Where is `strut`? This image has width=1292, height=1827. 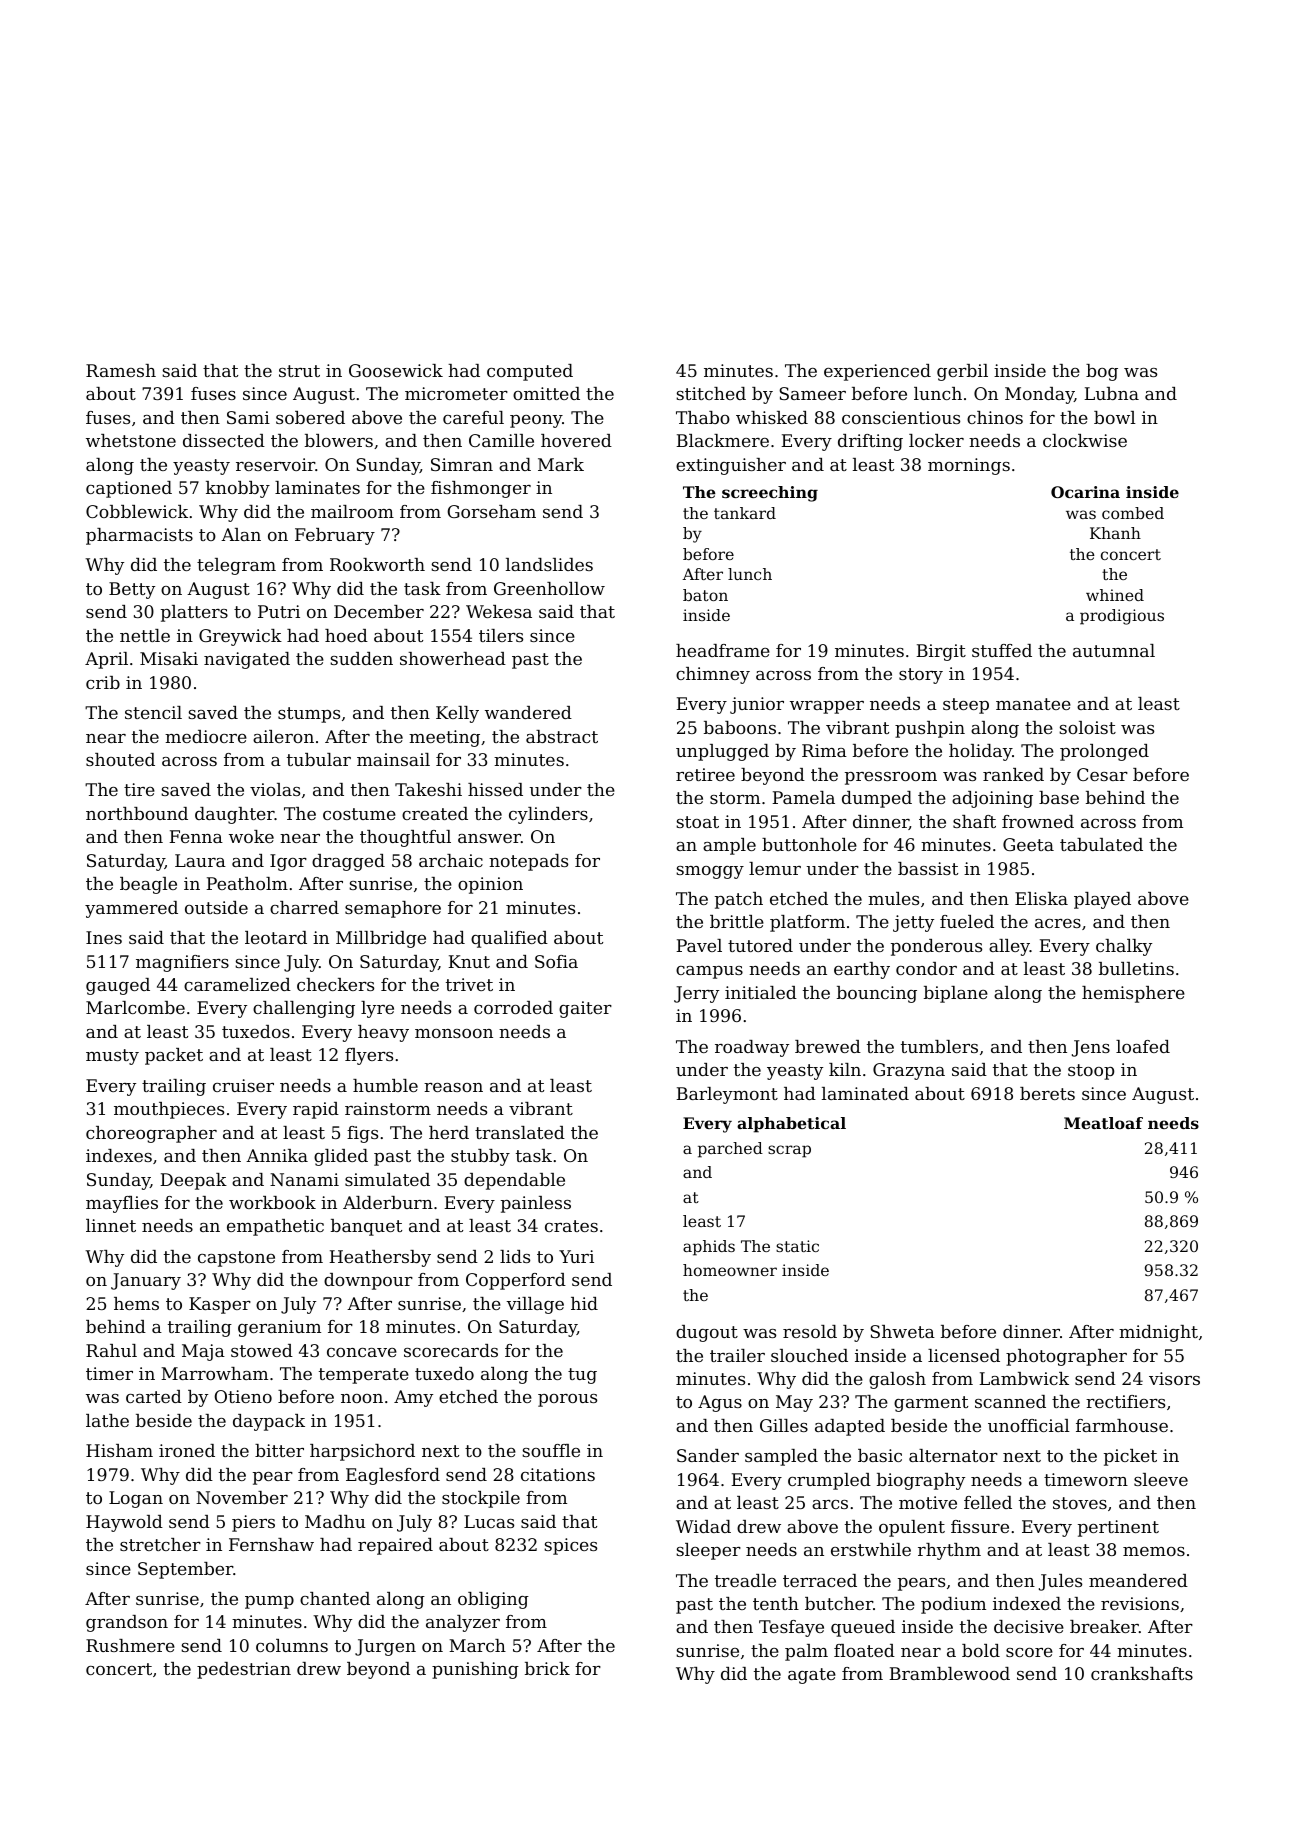 strut is located at coordinates (299, 371).
